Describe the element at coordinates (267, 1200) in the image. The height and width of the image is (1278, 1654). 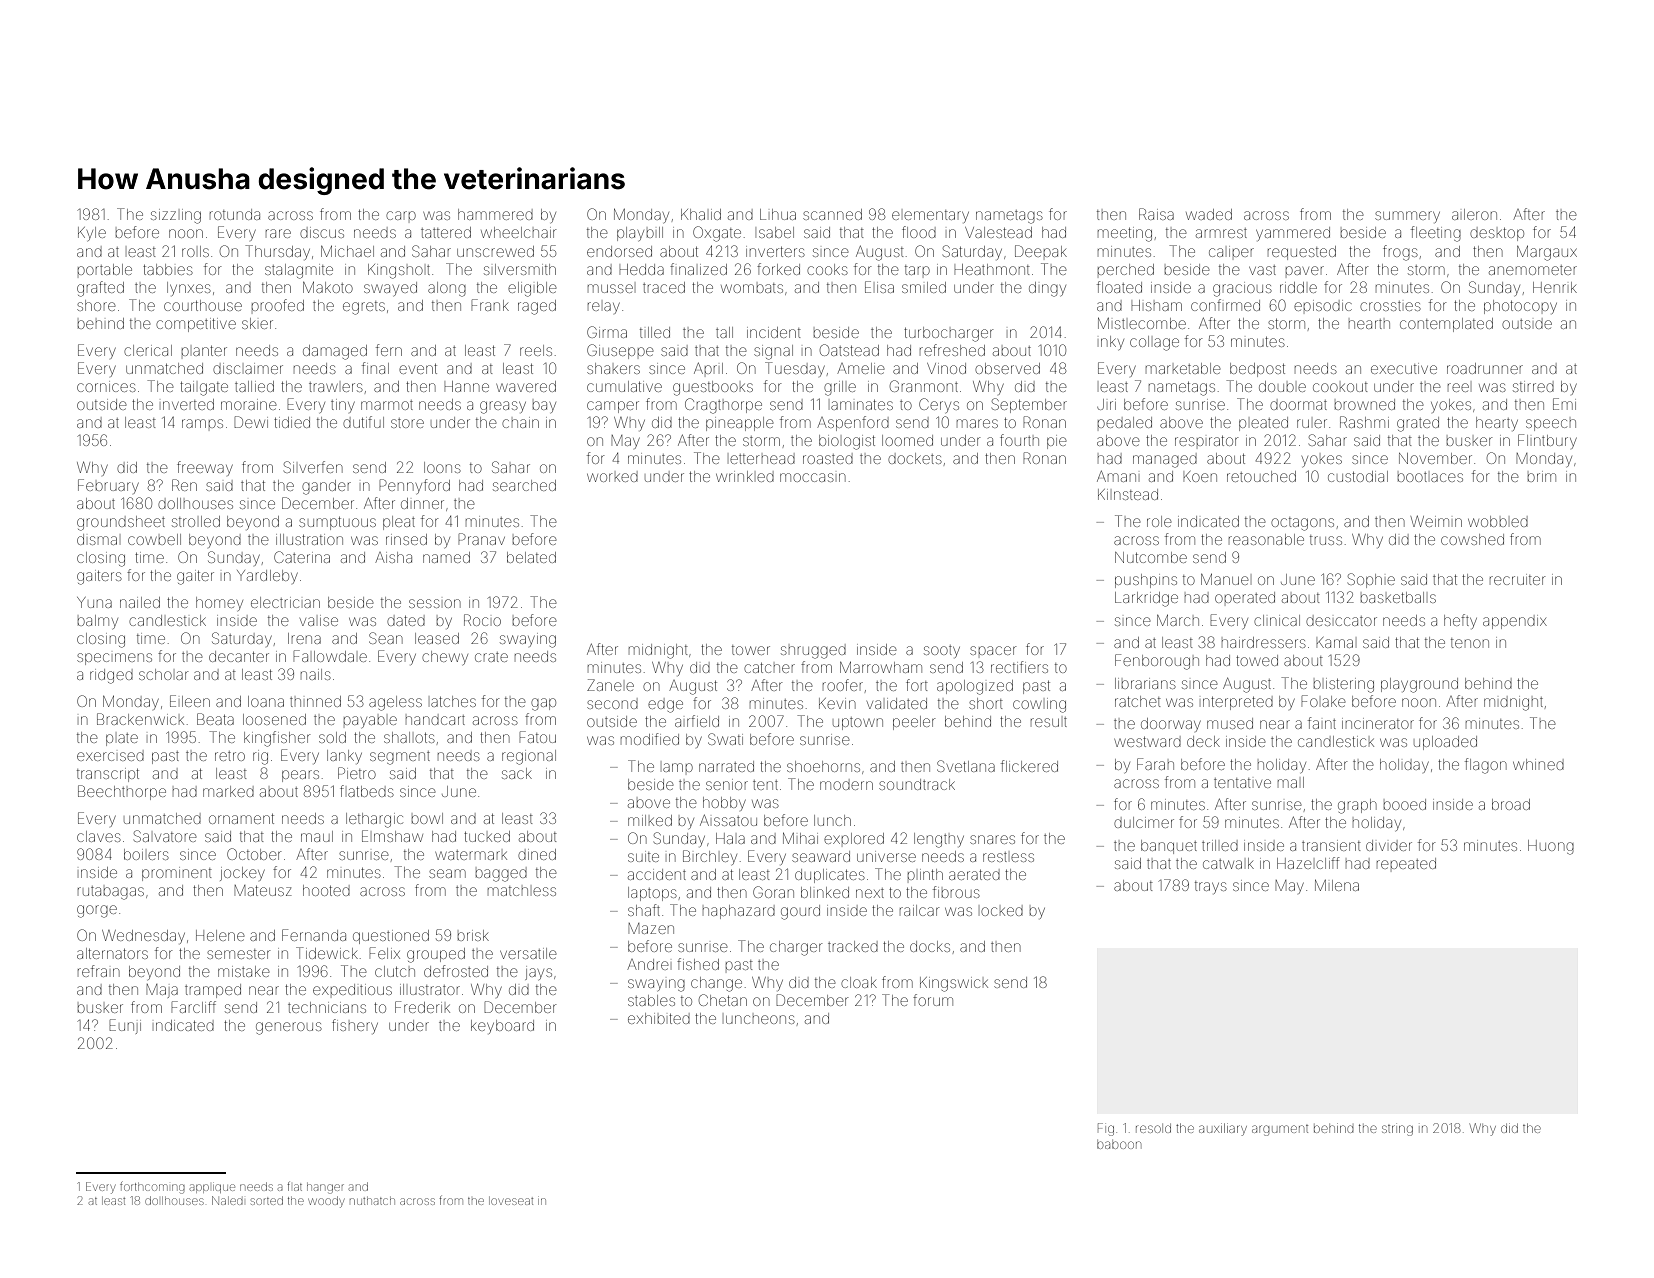
I see `sorted` at that location.
